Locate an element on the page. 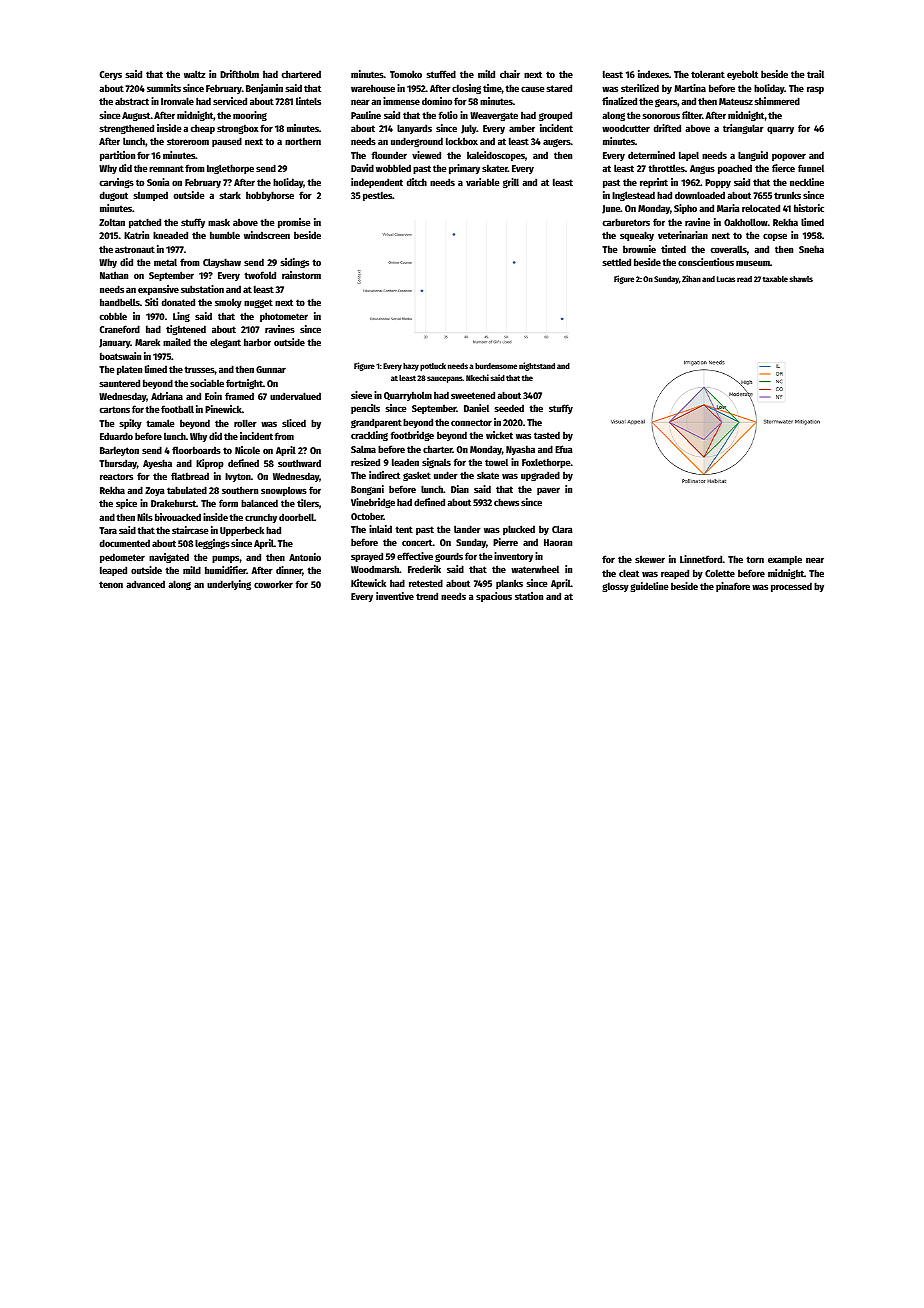 This page has width=924, height=1308. trend is located at coordinates (427, 596).
